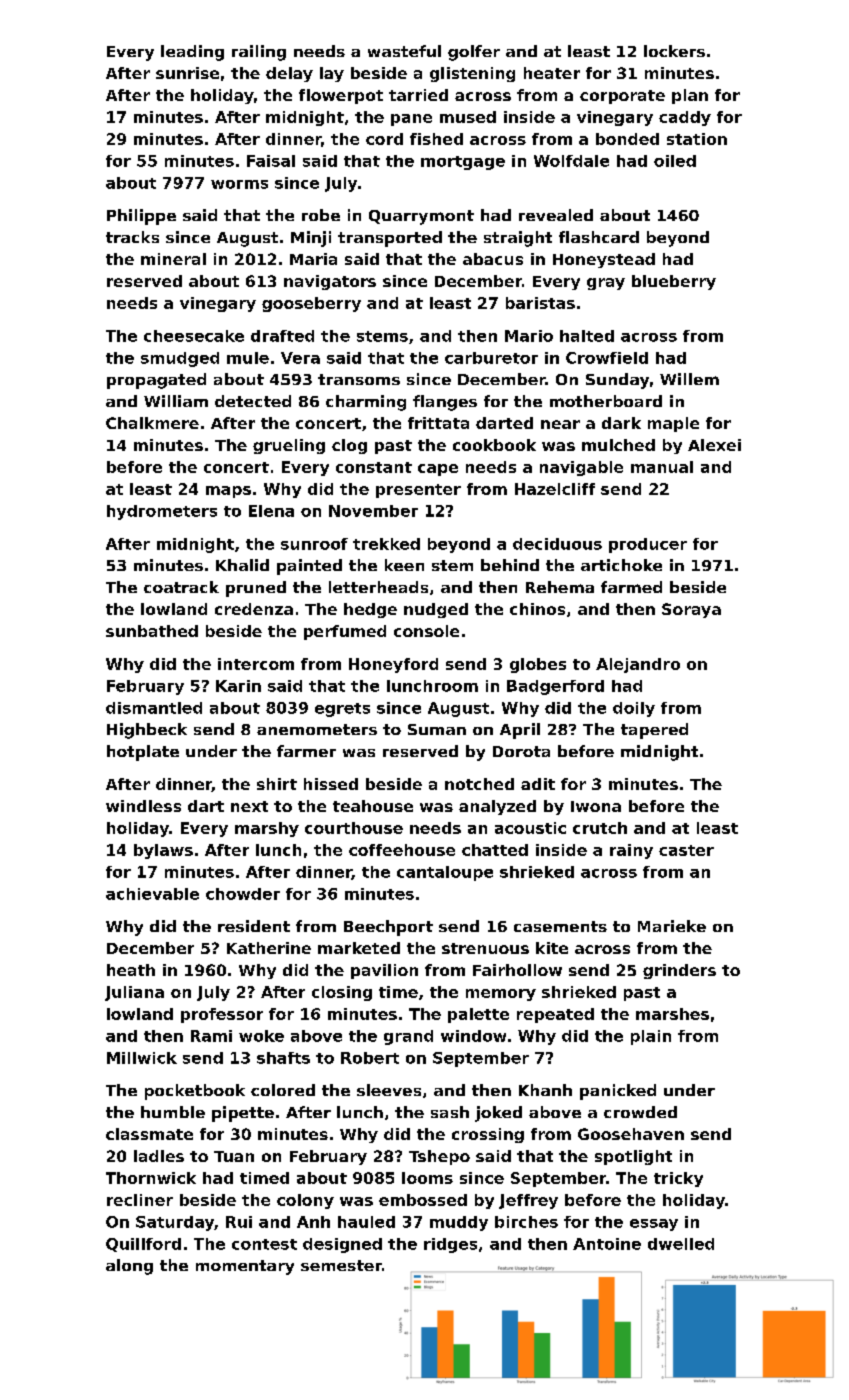  What do you see at coordinates (438, 470) in the screenshot?
I see `cape` at bounding box center [438, 470].
